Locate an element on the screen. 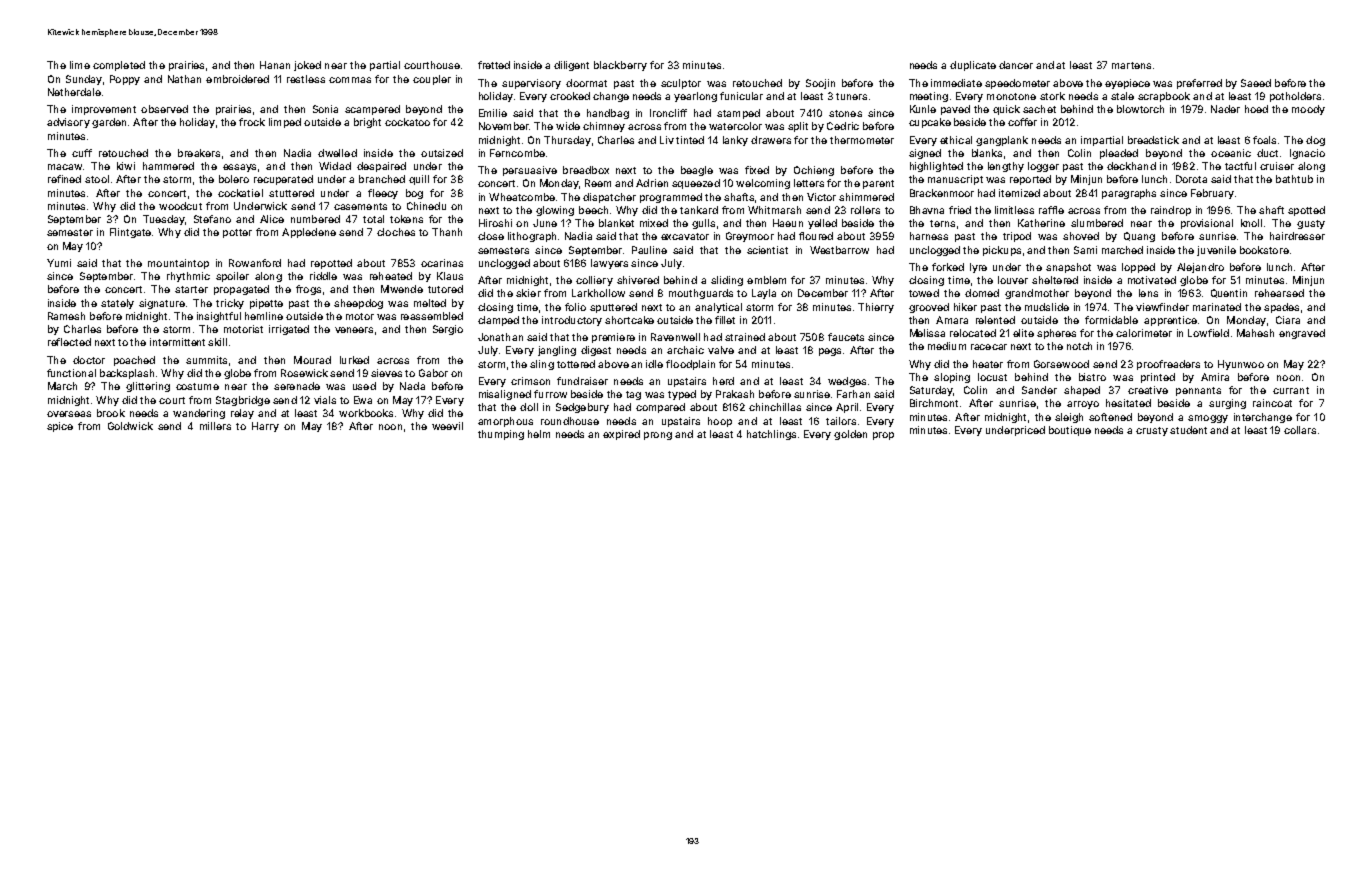  beagle is located at coordinates (697, 171).
